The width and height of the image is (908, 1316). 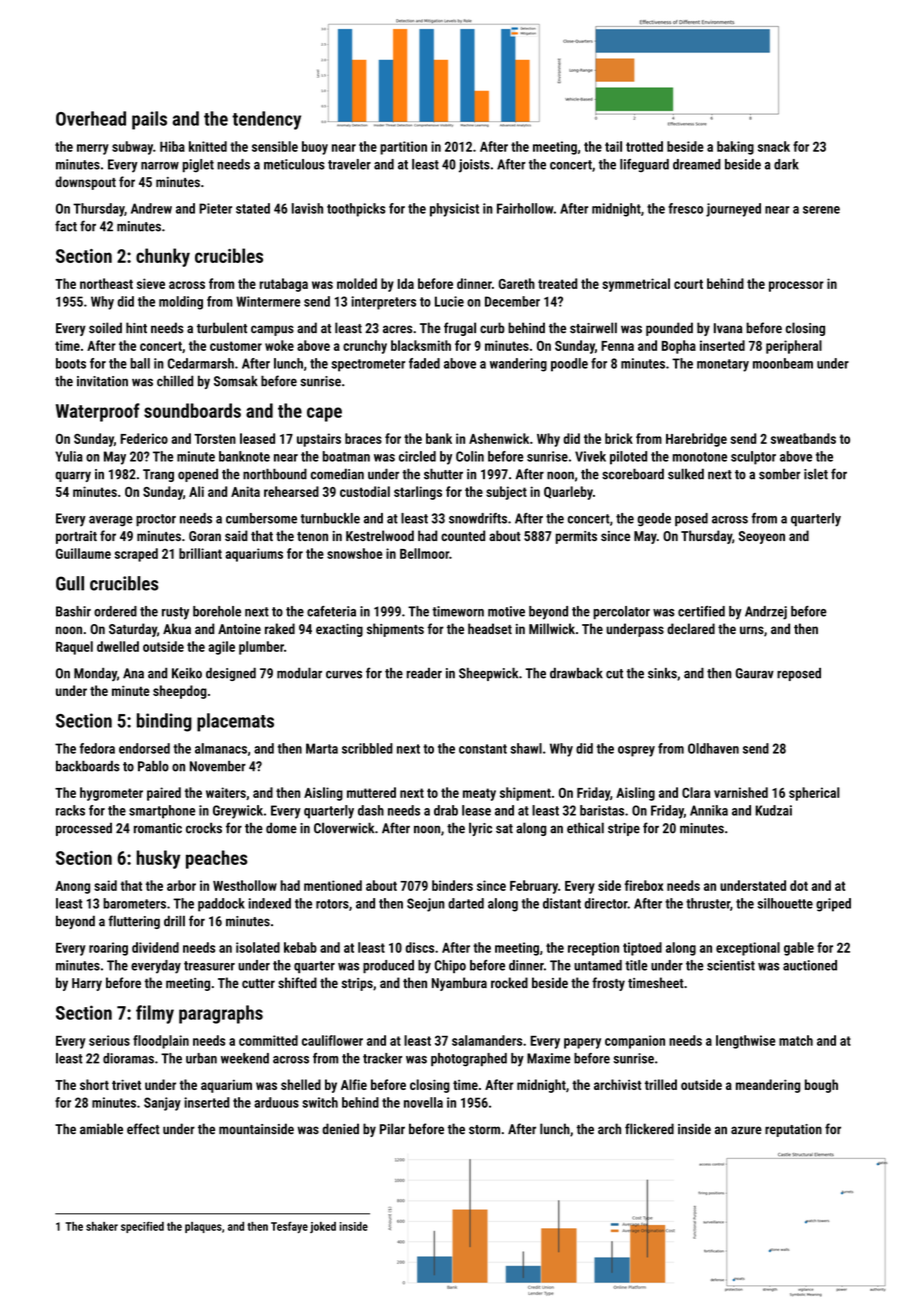 What do you see at coordinates (443, 474) in the image?
I see `shutter` at bounding box center [443, 474].
